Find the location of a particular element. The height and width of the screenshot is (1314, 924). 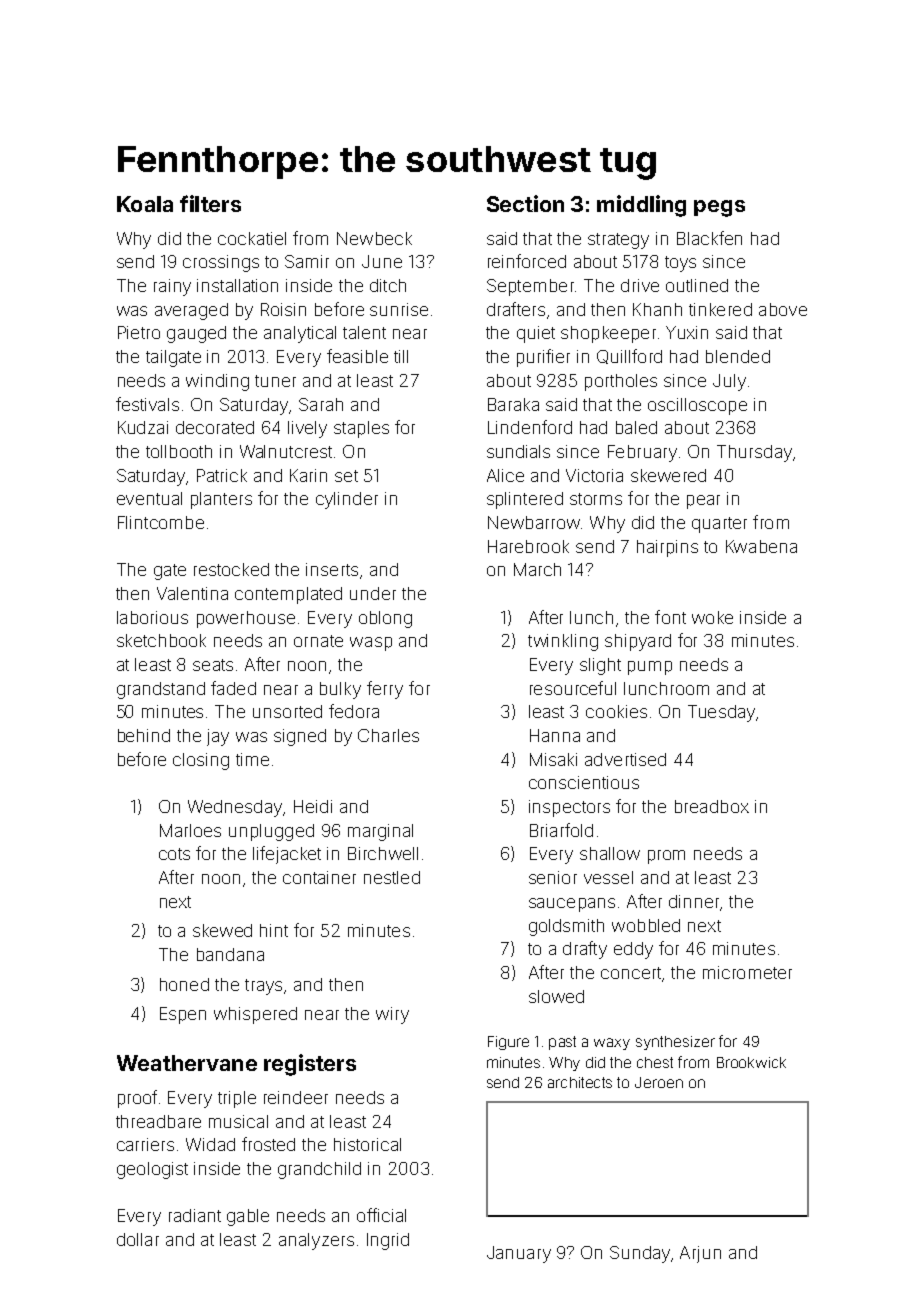

averaged is located at coordinates (191, 311).
